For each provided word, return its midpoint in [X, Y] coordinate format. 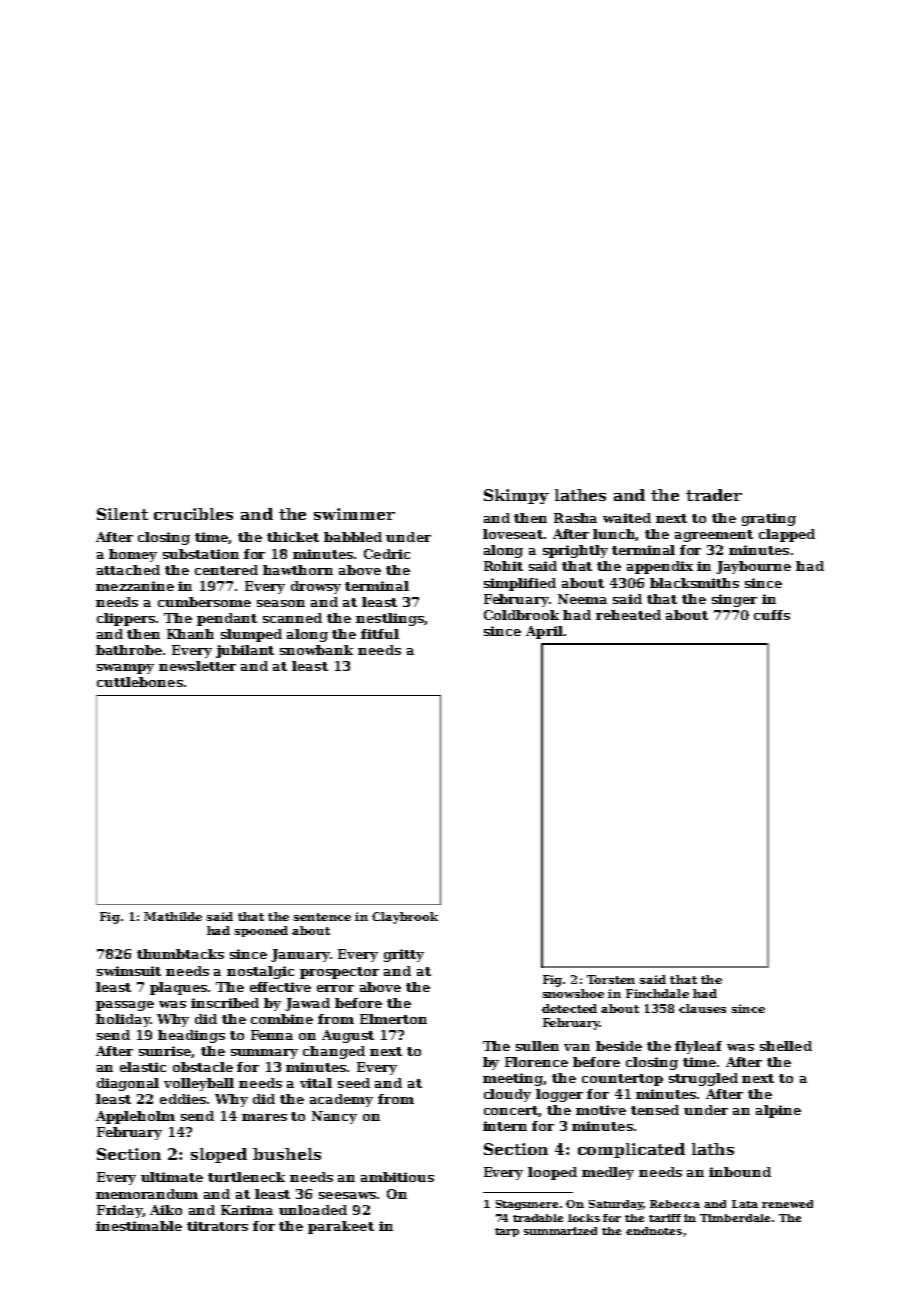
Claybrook [405, 918]
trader [714, 495]
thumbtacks [180, 954]
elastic [143, 1067]
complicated [631, 1150]
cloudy [507, 1095]
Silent [122, 514]
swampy [125, 669]
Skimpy [516, 496]
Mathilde [173, 916]
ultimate [172, 1177]
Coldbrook [521, 615]
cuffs [772, 615]
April [544, 632]
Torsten [611, 979]
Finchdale [657, 993]
